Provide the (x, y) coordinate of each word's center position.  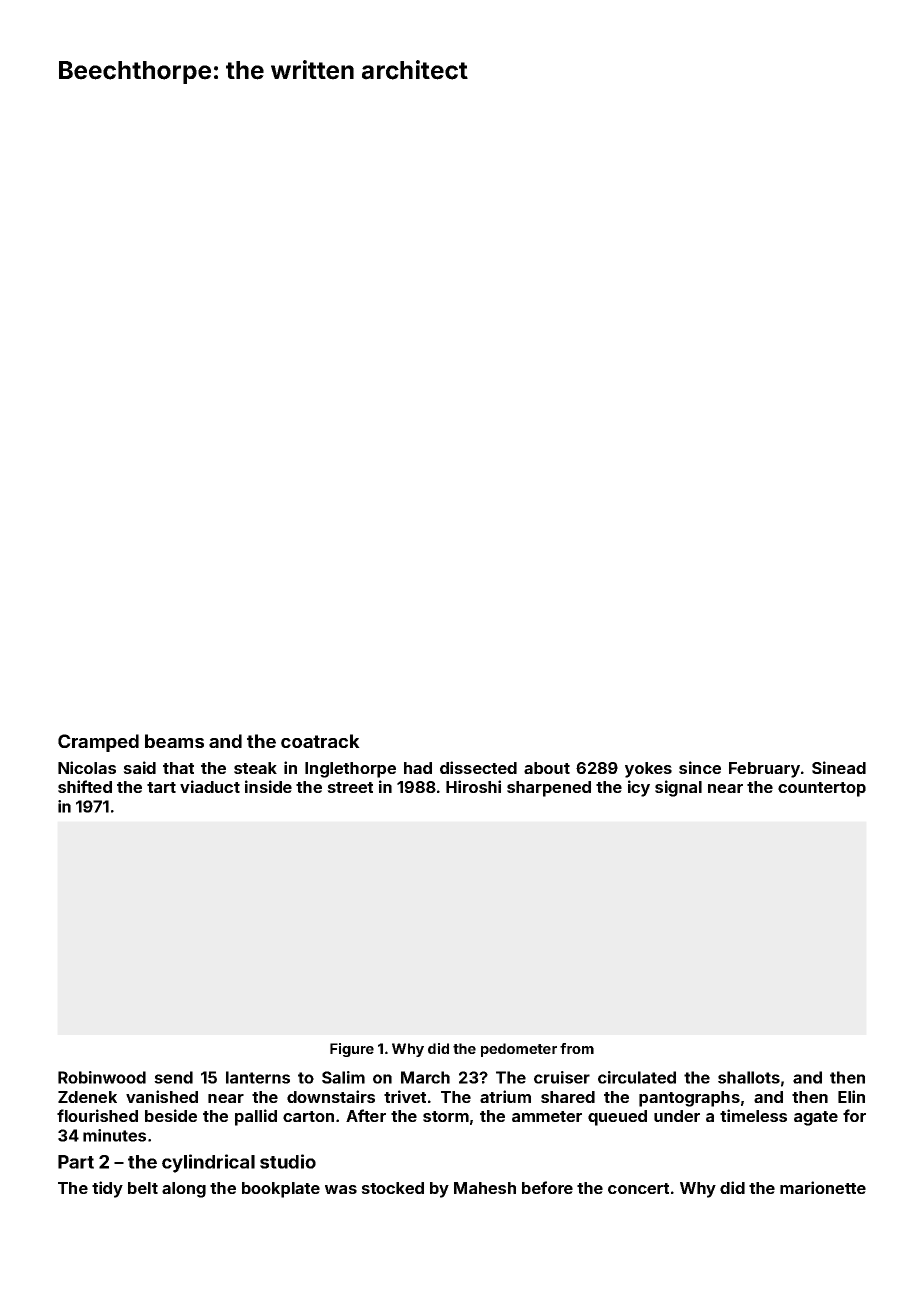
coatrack (320, 741)
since (700, 767)
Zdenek (87, 1097)
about (547, 768)
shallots (749, 1077)
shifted (85, 786)
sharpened (549, 789)
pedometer (519, 1050)
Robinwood (102, 1077)
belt (143, 1188)
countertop (822, 789)
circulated (637, 1077)
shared (568, 1097)
